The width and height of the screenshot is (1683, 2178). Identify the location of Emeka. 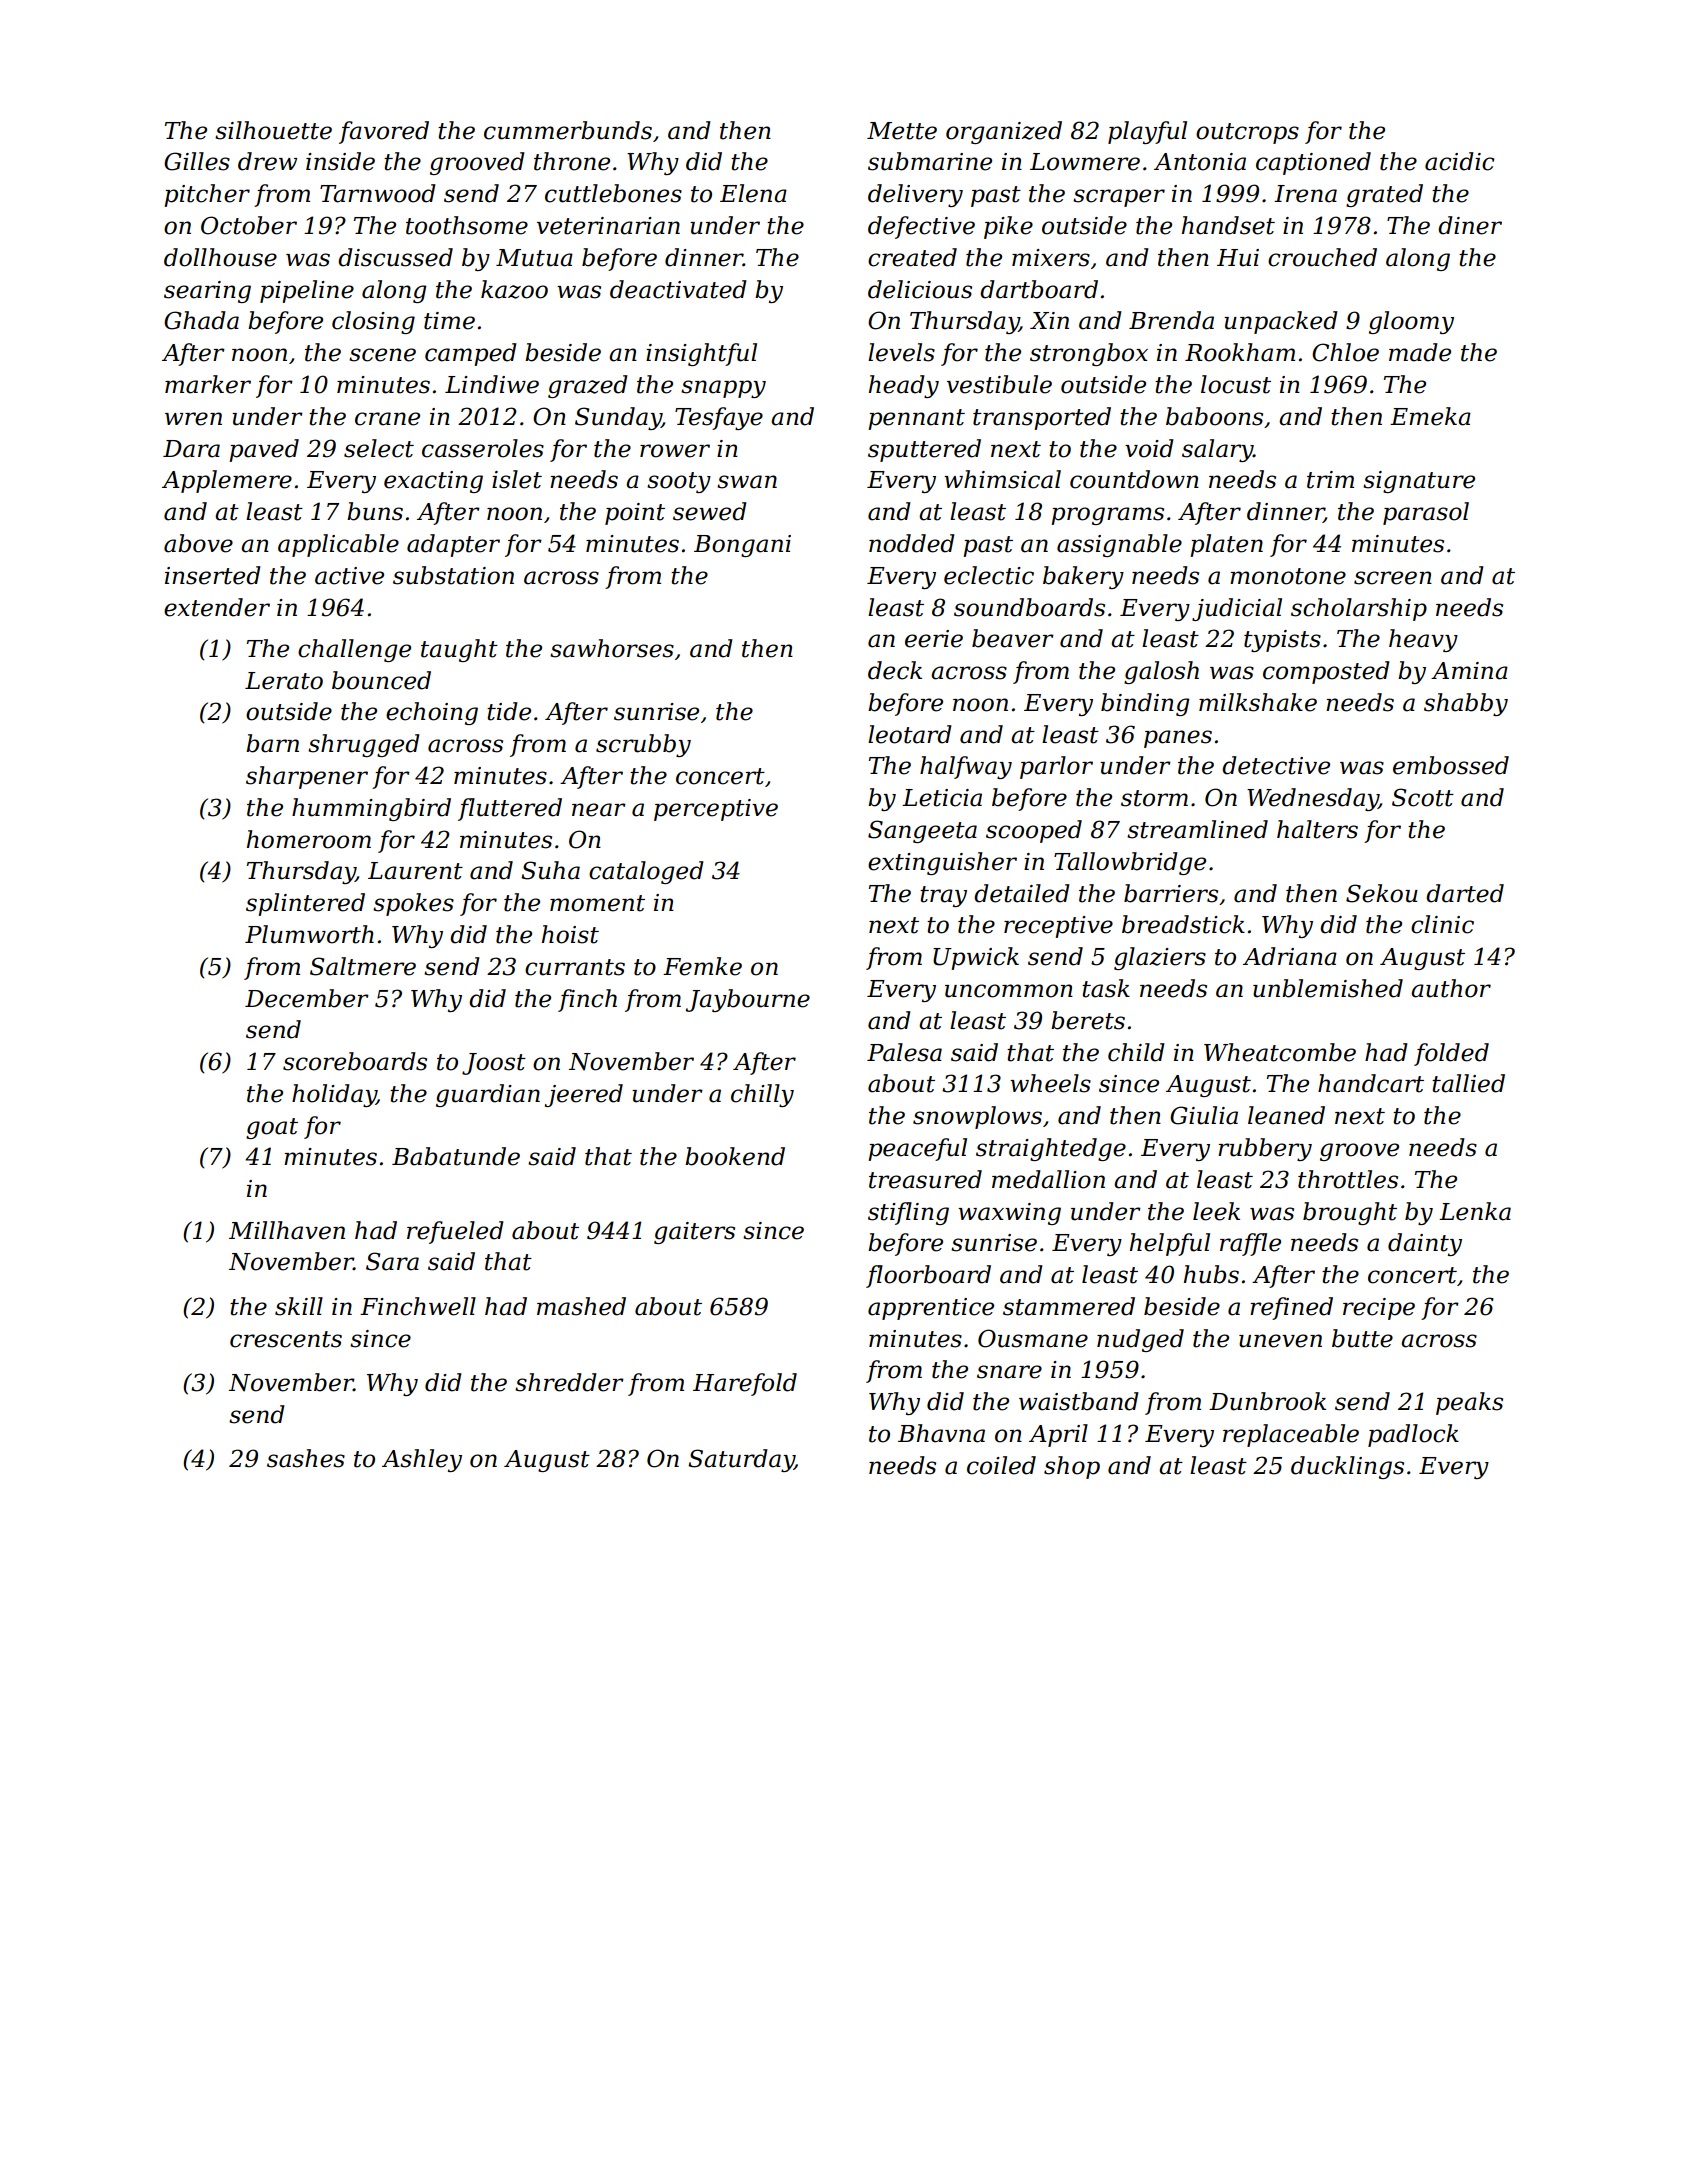
(1430, 416).
